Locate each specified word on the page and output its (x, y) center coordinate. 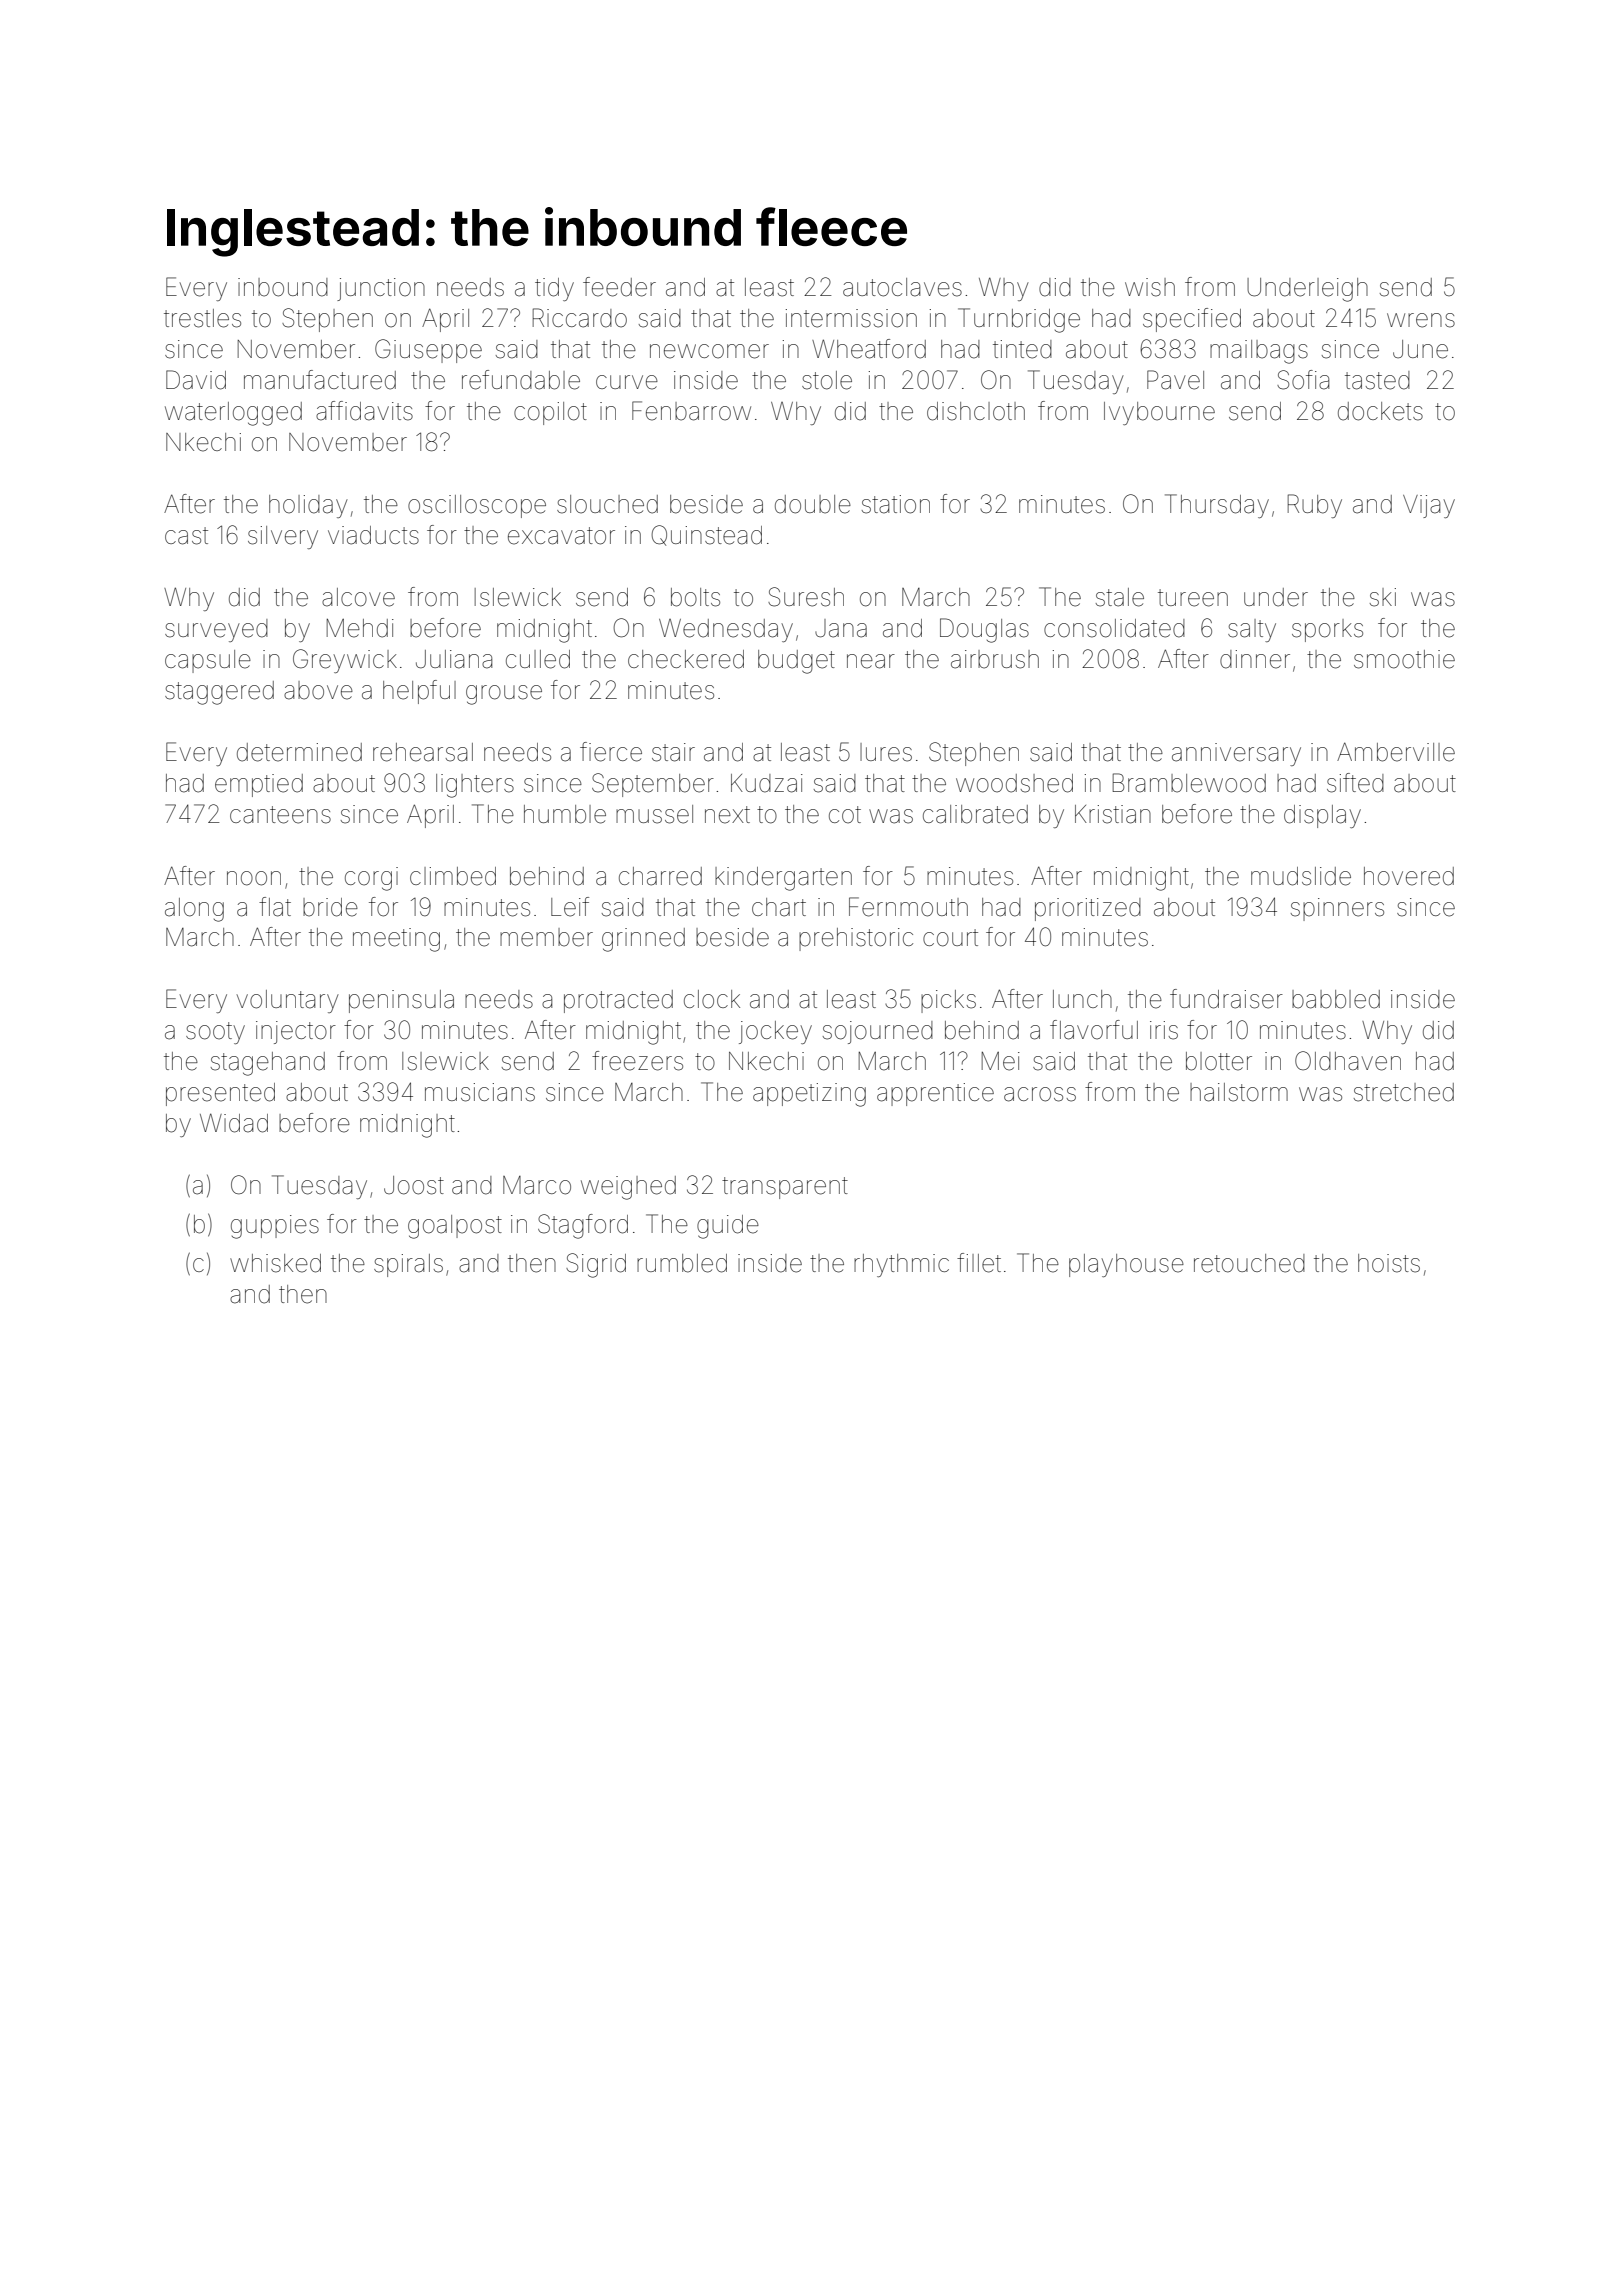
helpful (419, 692)
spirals (408, 1265)
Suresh (806, 597)
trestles (202, 318)
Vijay (1429, 506)
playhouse (1126, 1265)
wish (1150, 287)
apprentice (935, 1094)
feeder (619, 287)
